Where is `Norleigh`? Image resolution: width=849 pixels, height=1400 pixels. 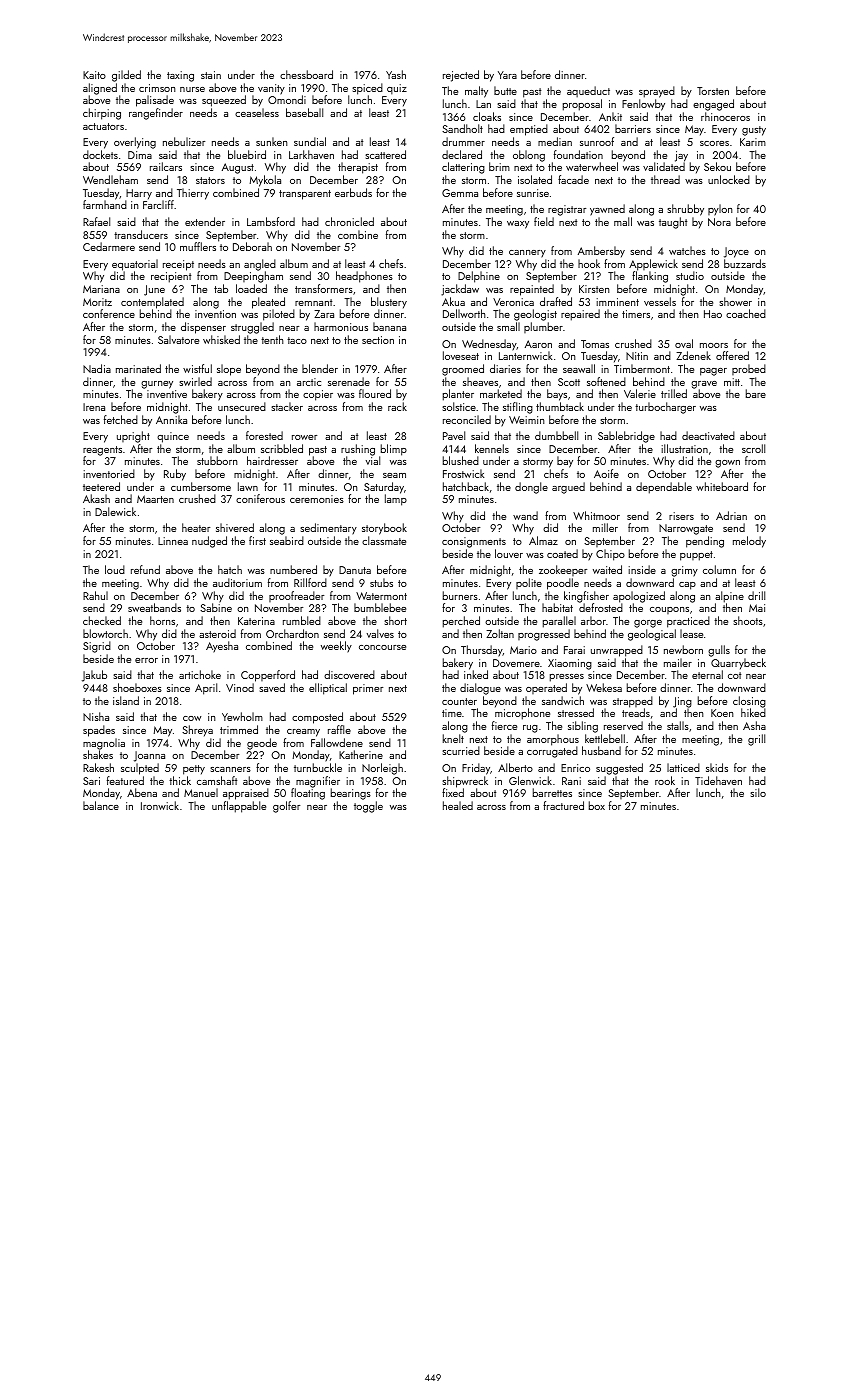
Norleigh is located at coordinates (382, 769).
